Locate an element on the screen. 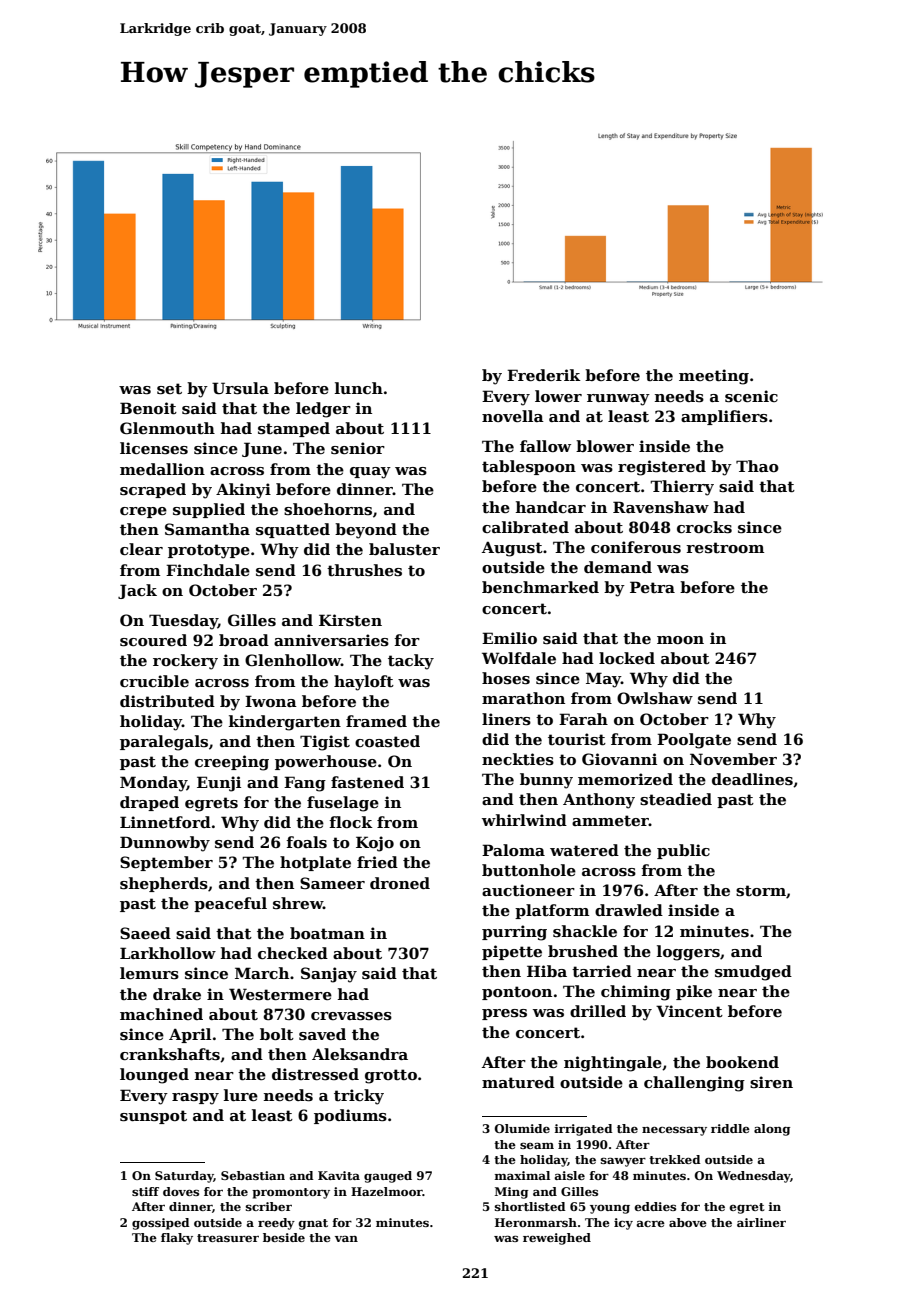 This screenshot has width=924, height=1314. matured is located at coordinates (518, 1082).
